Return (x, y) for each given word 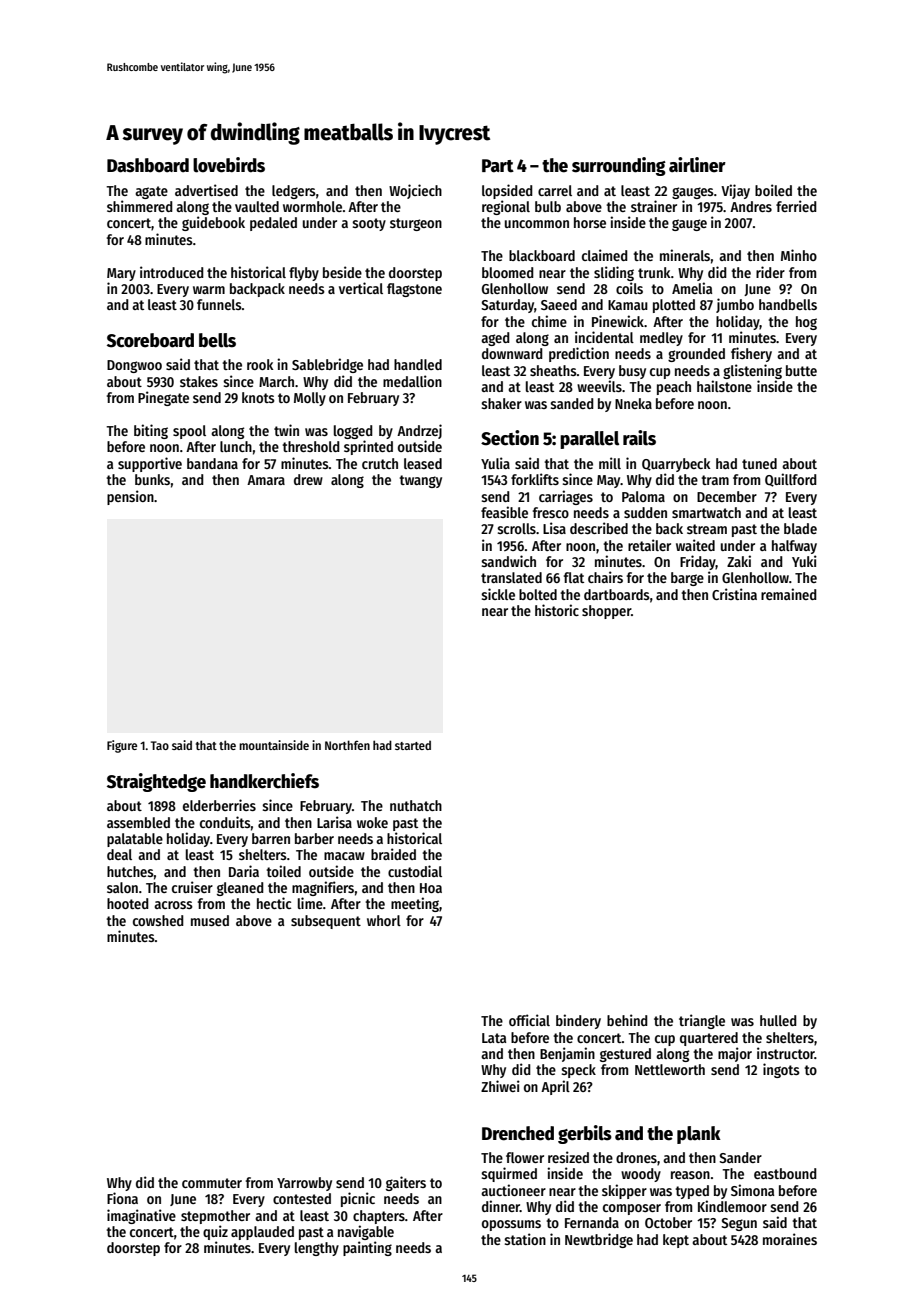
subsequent (326, 922)
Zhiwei (500, 1086)
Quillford (791, 480)
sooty (369, 224)
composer (632, 1209)
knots (258, 397)
